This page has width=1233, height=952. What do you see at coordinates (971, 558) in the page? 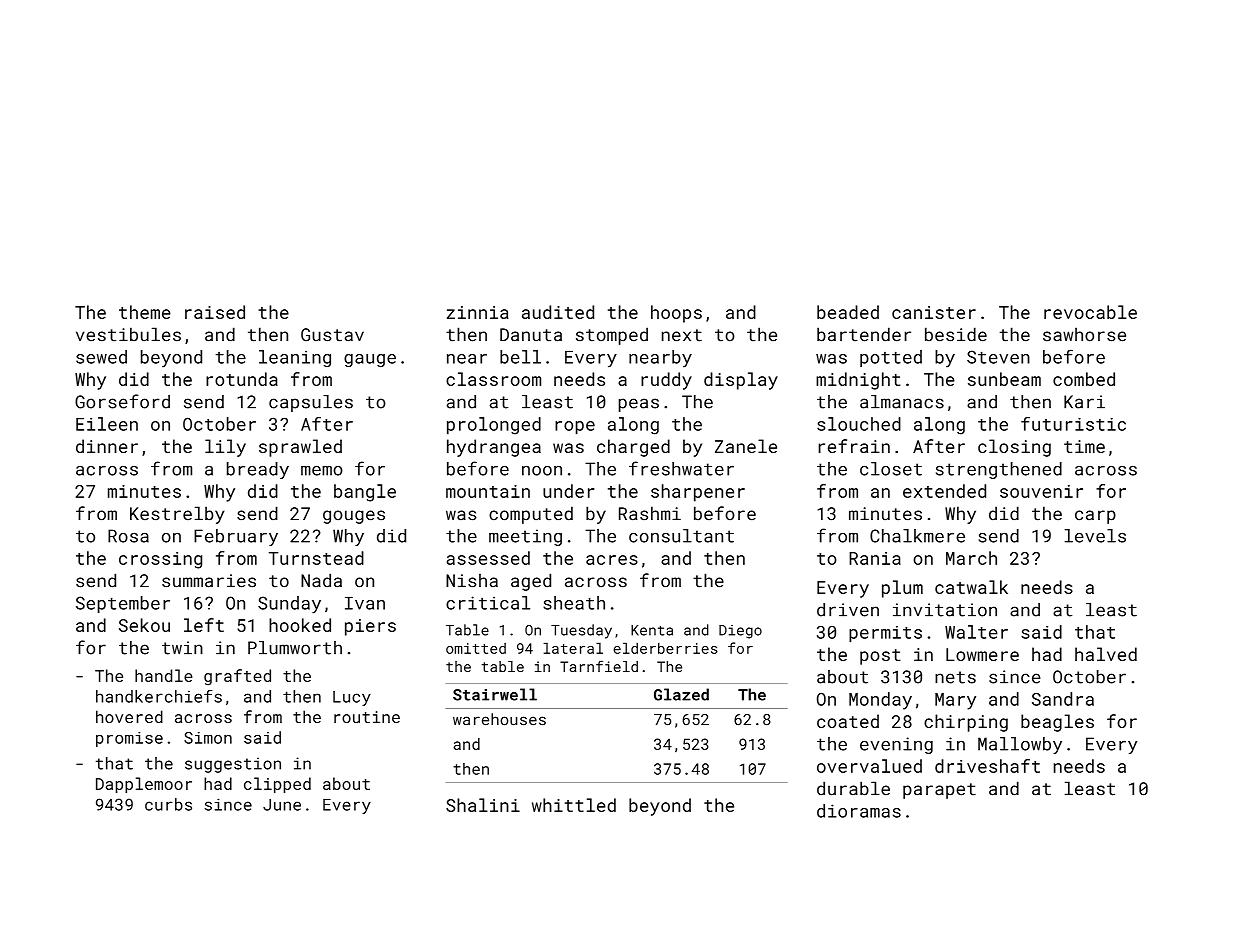
I see `March` at bounding box center [971, 558].
